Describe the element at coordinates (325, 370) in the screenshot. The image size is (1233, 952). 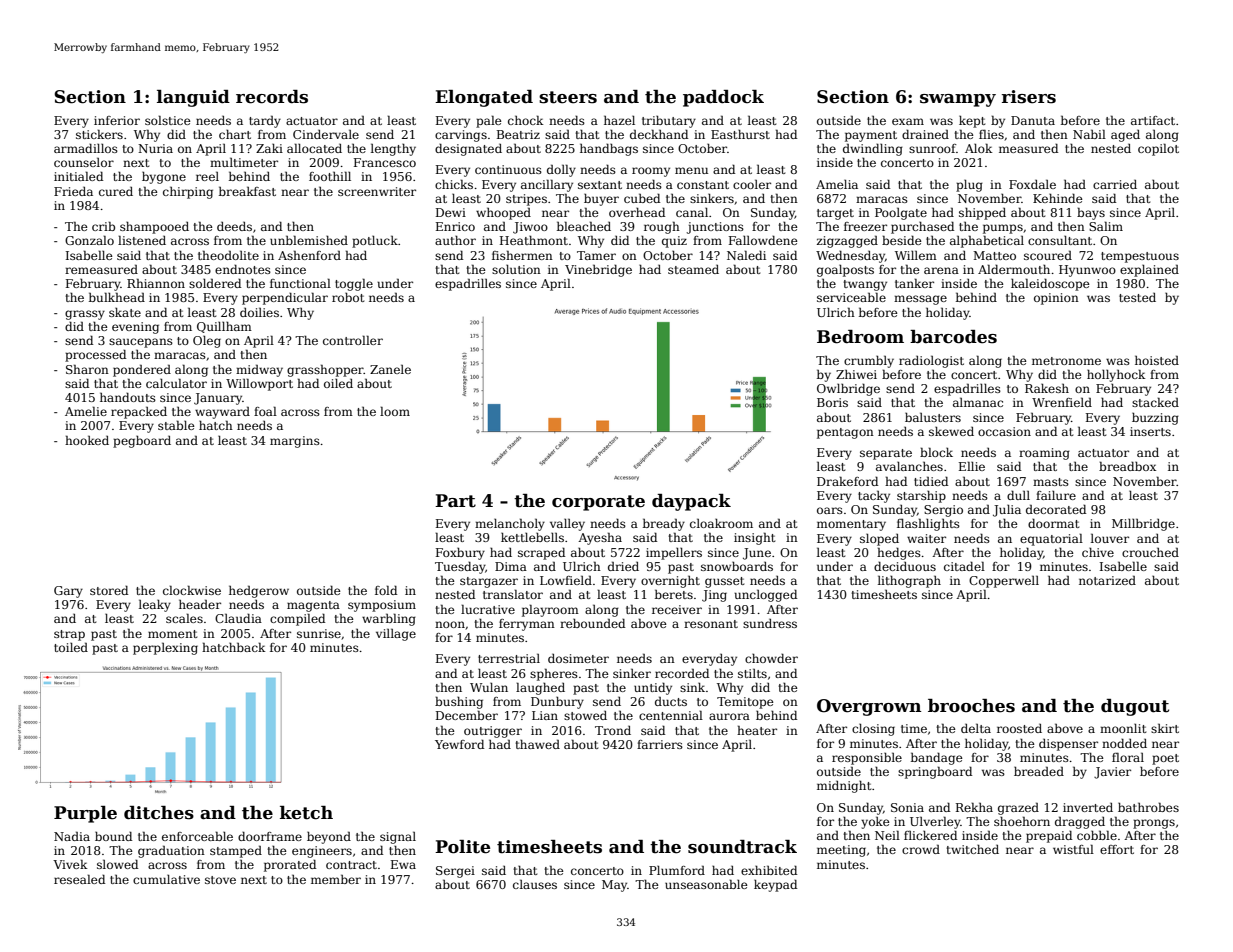
I see `grasshopper` at that location.
